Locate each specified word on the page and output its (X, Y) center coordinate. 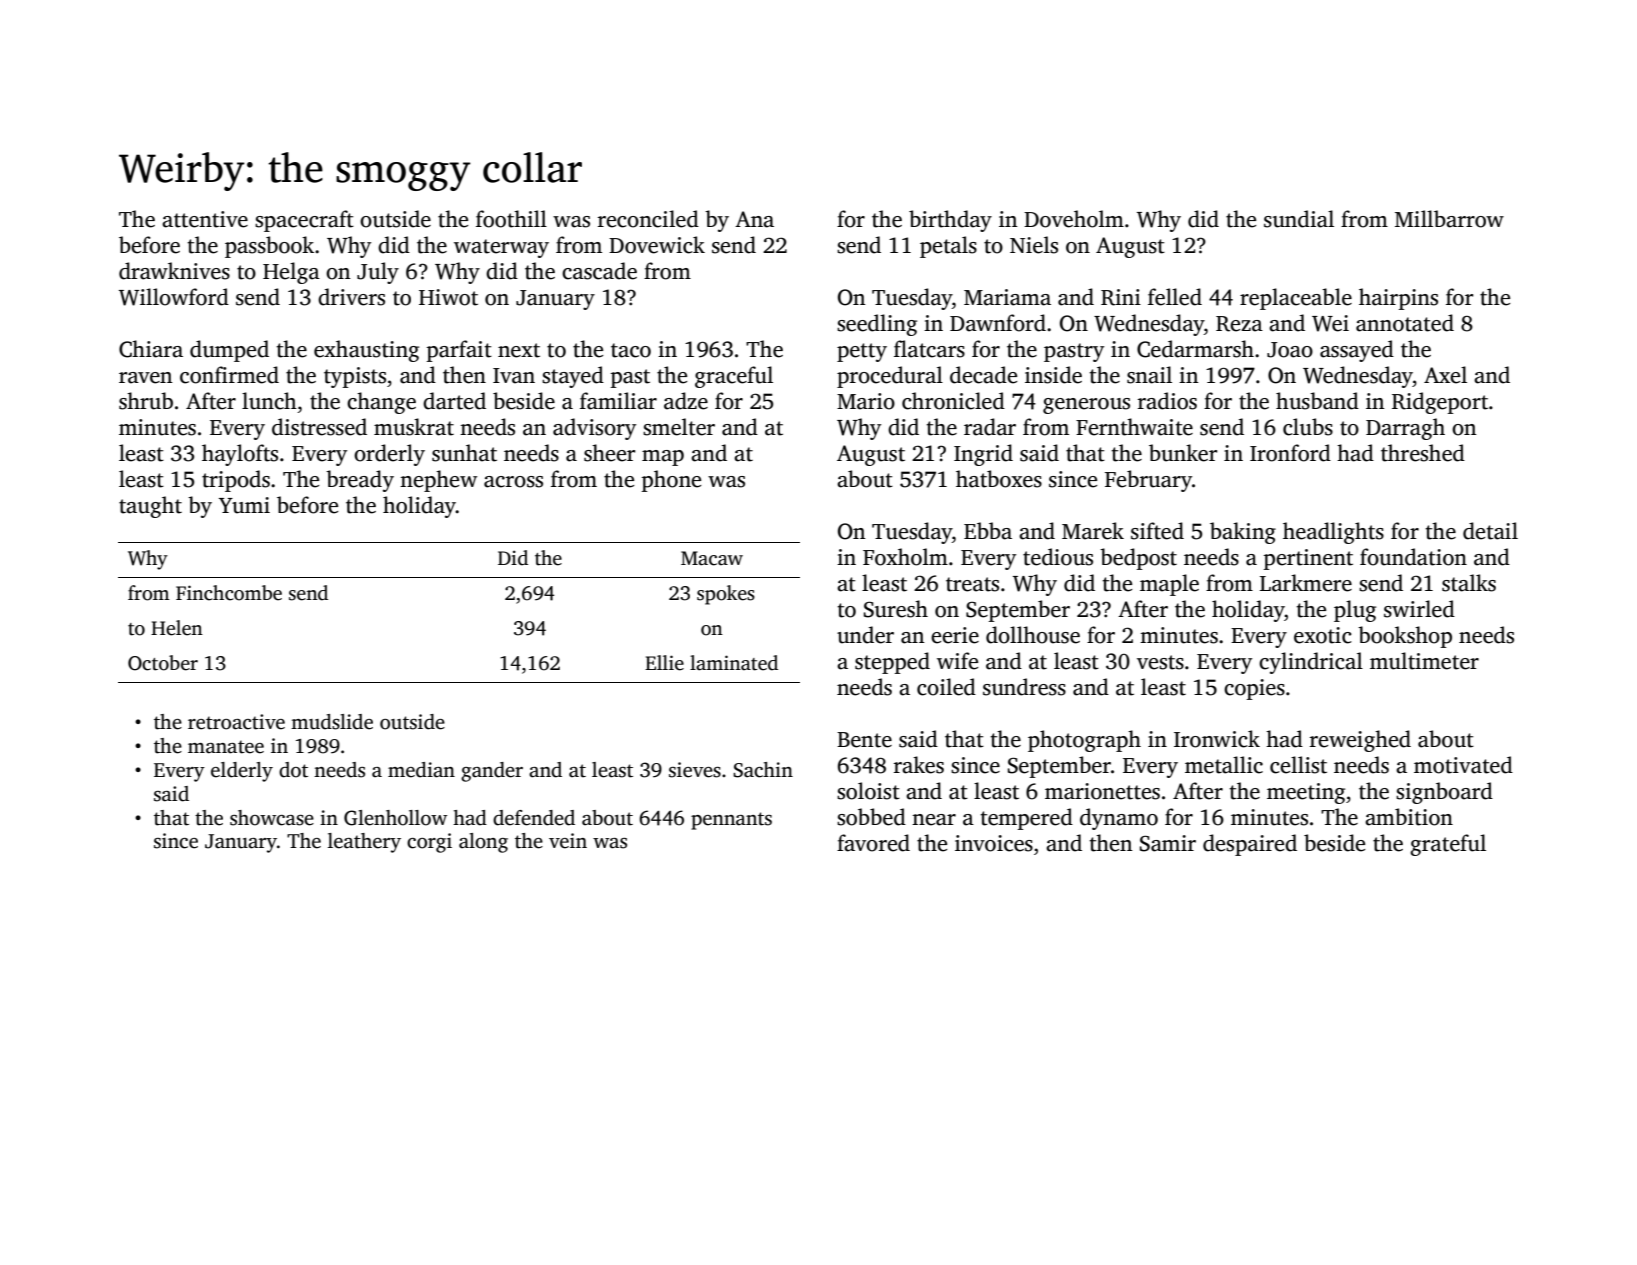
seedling (877, 325)
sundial (1299, 219)
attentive (205, 219)
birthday (950, 221)
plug (1355, 611)
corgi (429, 843)
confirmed (229, 375)
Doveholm (1074, 219)
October (163, 663)
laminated (734, 663)
